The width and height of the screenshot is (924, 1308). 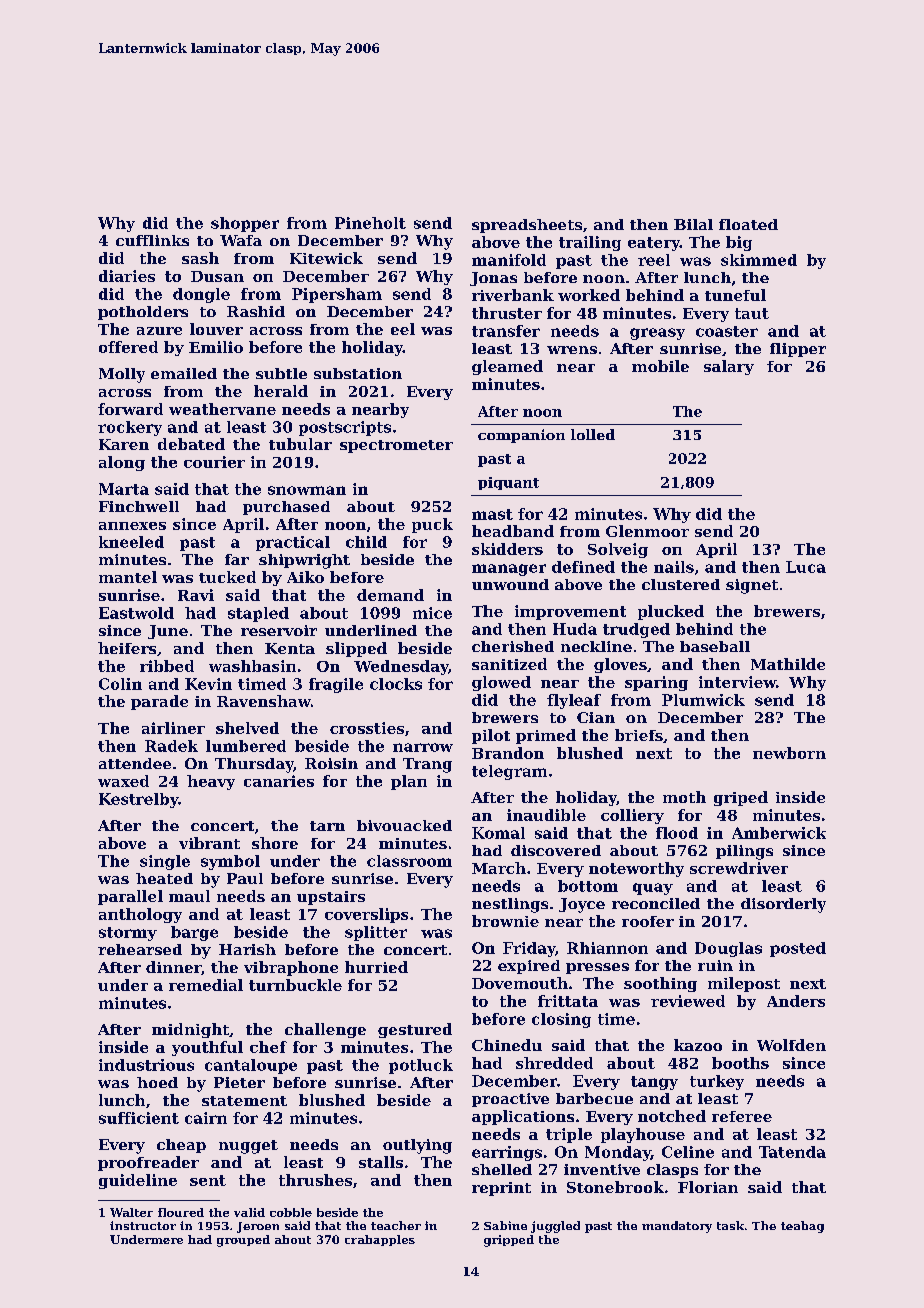 What do you see at coordinates (509, 260) in the screenshot?
I see `manifold` at bounding box center [509, 260].
